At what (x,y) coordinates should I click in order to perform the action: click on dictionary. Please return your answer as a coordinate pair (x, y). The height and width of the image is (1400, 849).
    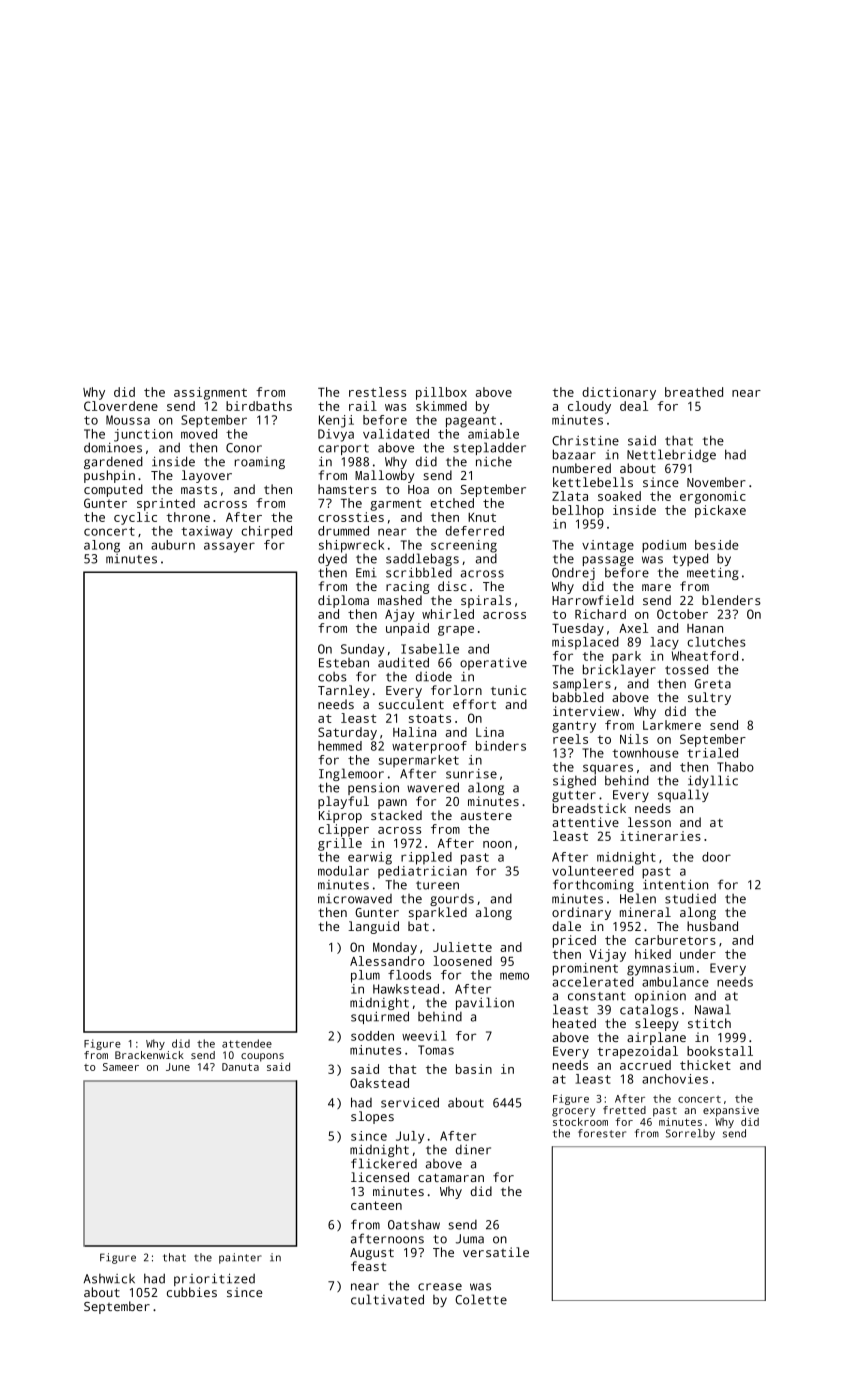
    Looking at the image, I should click on (619, 393).
